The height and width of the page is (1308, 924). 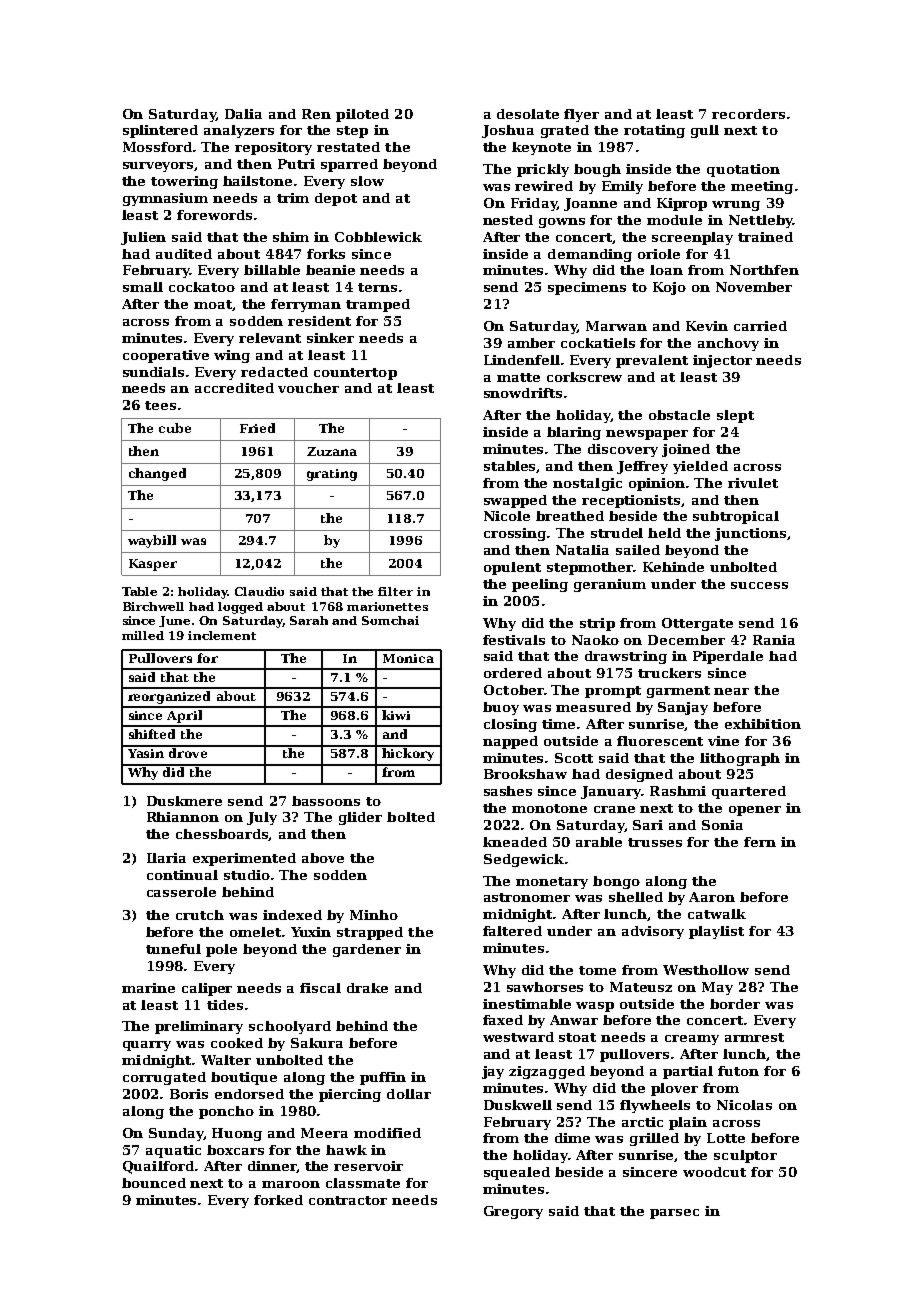 I want to click on splintered, so click(x=160, y=131).
